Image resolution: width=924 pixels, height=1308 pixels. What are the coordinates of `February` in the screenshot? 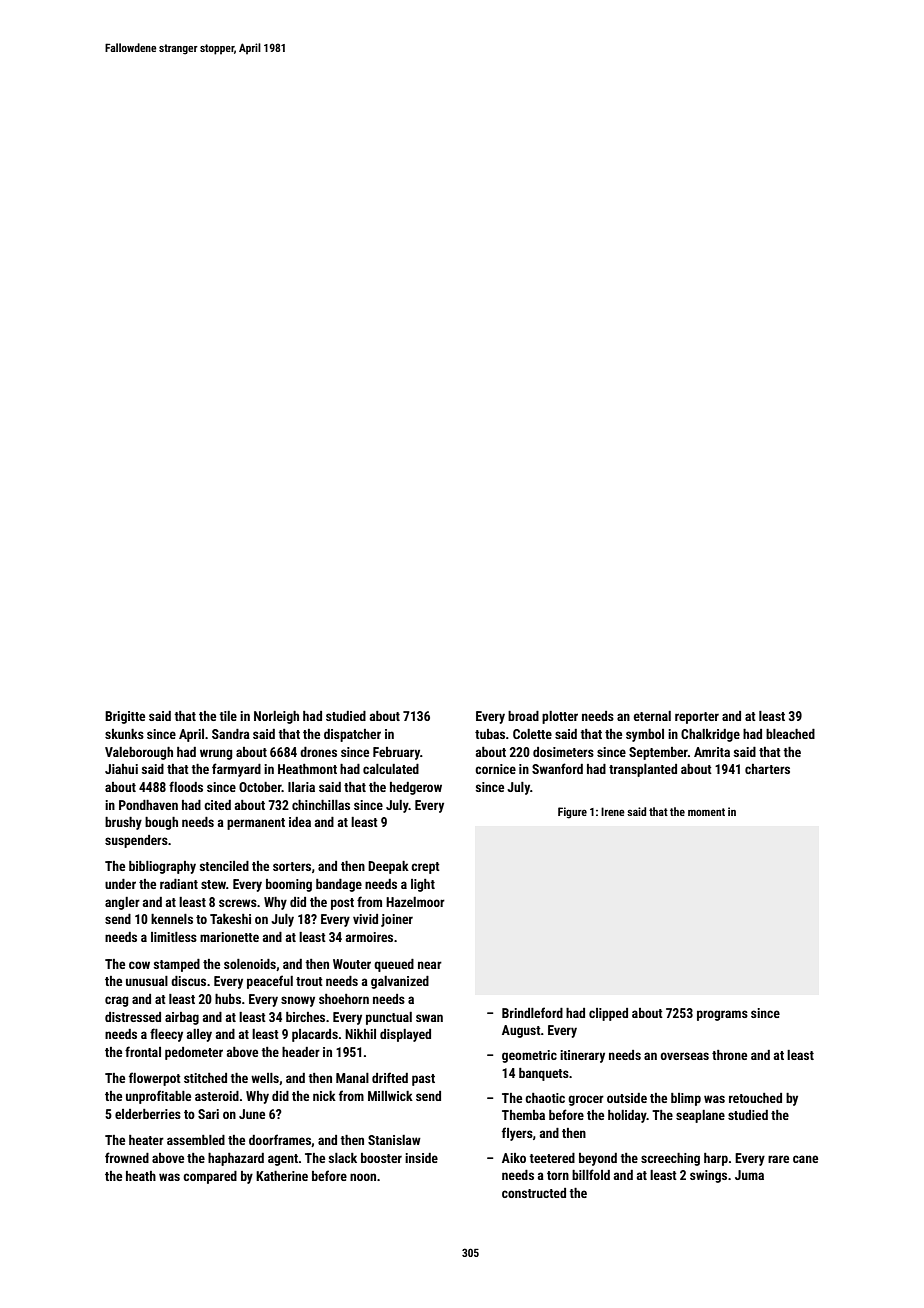 It's located at (396, 753).
